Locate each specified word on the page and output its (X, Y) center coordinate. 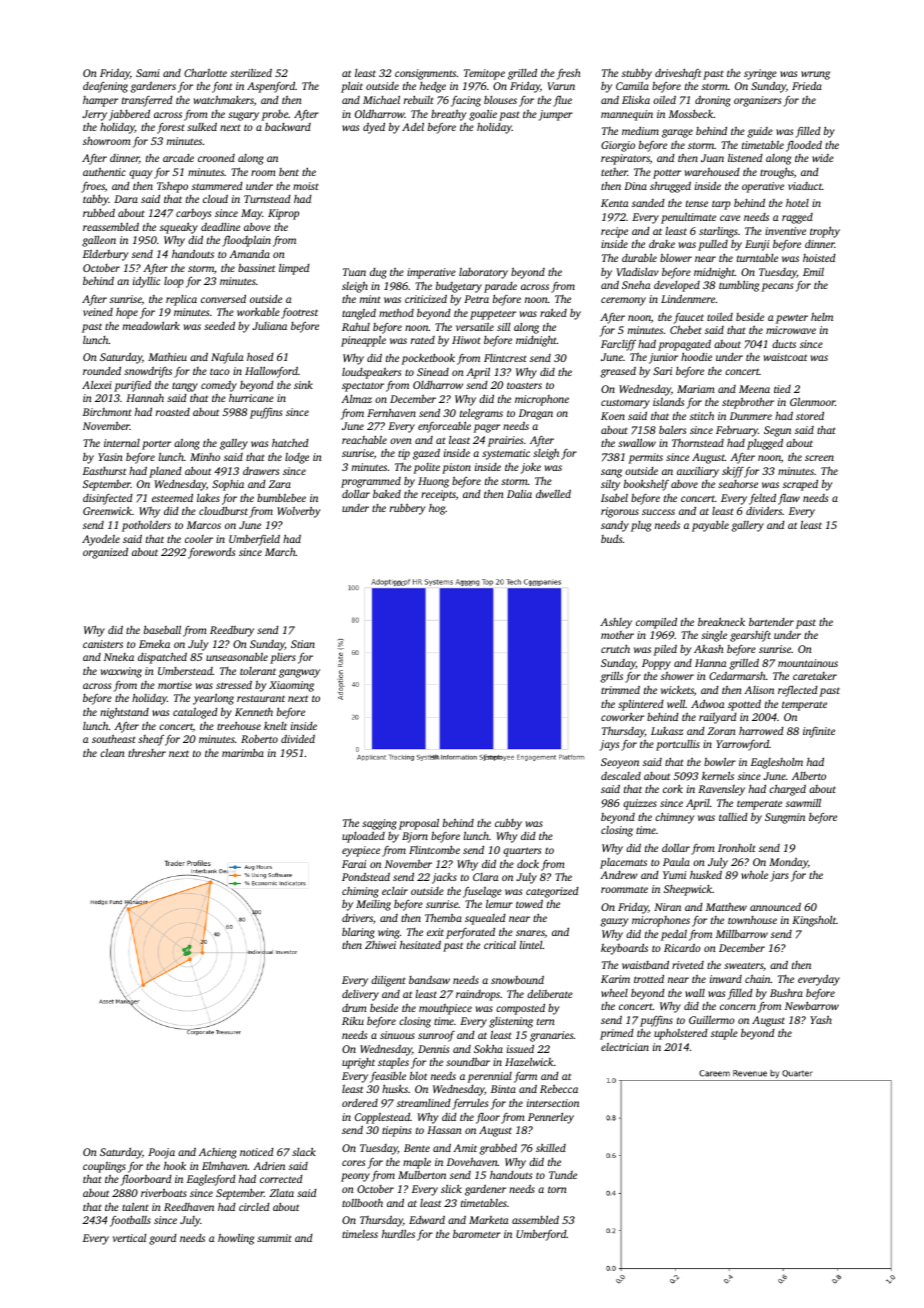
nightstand (124, 713)
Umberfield (254, 540)
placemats (623, 863)
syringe (760, 74)
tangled (359, 314)
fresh (569, 74)
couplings (104, 1167)
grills (612, 677)
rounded (102, 371)
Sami (148, 73)
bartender (771, 622)
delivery (360, 995)
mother (617, 635)
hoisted (819, 258)
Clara (486, 877)
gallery (748, 526)
